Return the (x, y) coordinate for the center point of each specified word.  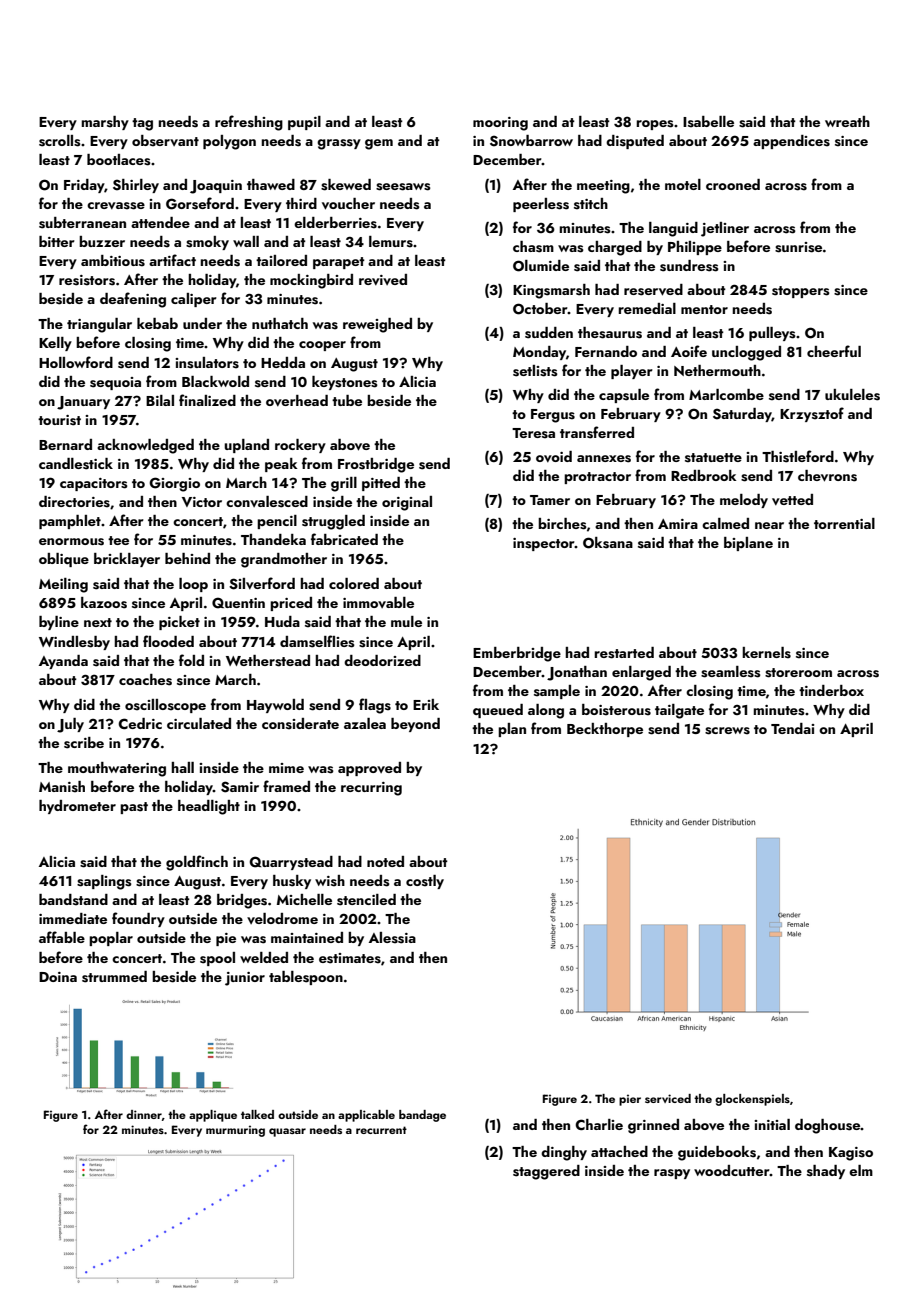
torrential (844, 523)
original (407, 503)
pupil (304, 123)
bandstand (73, 900)
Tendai (792, 728)
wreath (847, 121)
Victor (202, 502)
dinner (144, 1114)
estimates (350, 958)
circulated (199, 723)
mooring (500, 124)
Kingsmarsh (551, 291)
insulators (207, 363)
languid (673, 229)
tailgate (679, 711)
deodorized (382, 660)
